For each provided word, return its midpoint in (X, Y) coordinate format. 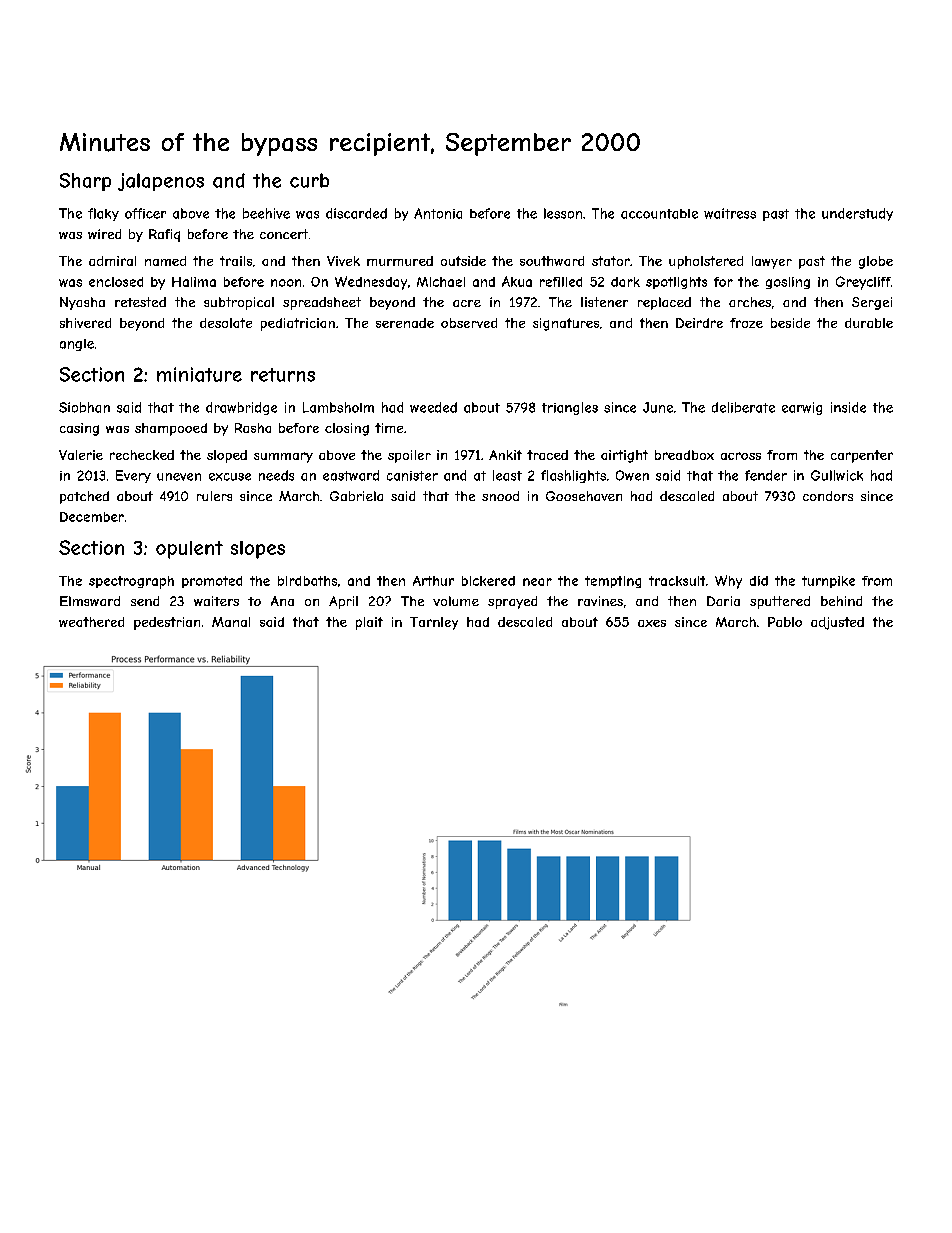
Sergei (872, 303)
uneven (179, 477)
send (145, 601)
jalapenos (161, 182)
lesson (563, 213)
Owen (632, 475)
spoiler (409, 456)
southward (552, 261)
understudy (857, 214)
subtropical (239, 303)
